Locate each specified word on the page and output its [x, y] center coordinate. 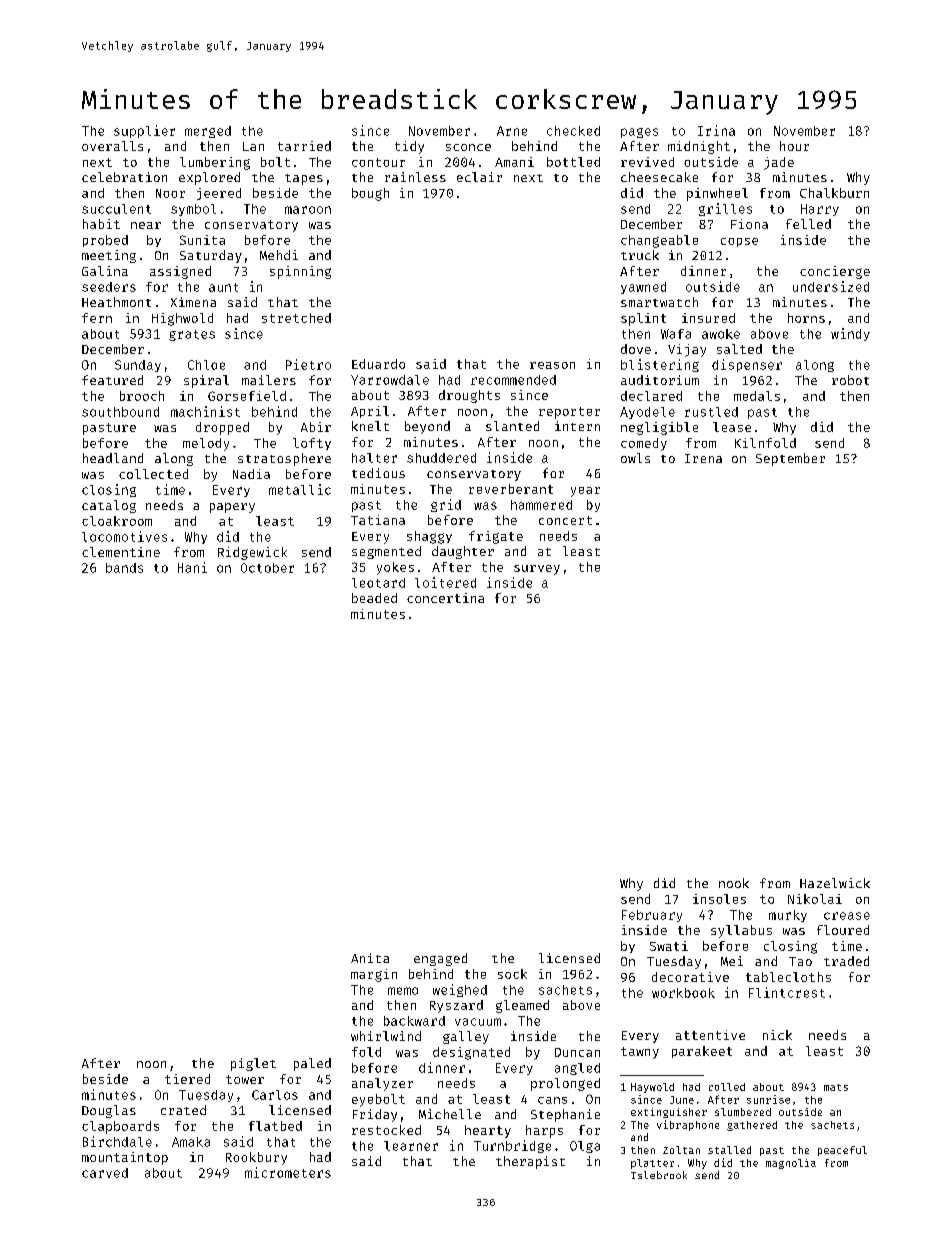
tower [245, 1079]
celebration [124, 177]
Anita [370, 958]
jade [779, 163]
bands [124, 568]
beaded [374, 598]
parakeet [702, 1052]
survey [537, 570]
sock [512, 974]
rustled [711, 412]
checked [573, 131]
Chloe [206, 365]
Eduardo [378, 364]
